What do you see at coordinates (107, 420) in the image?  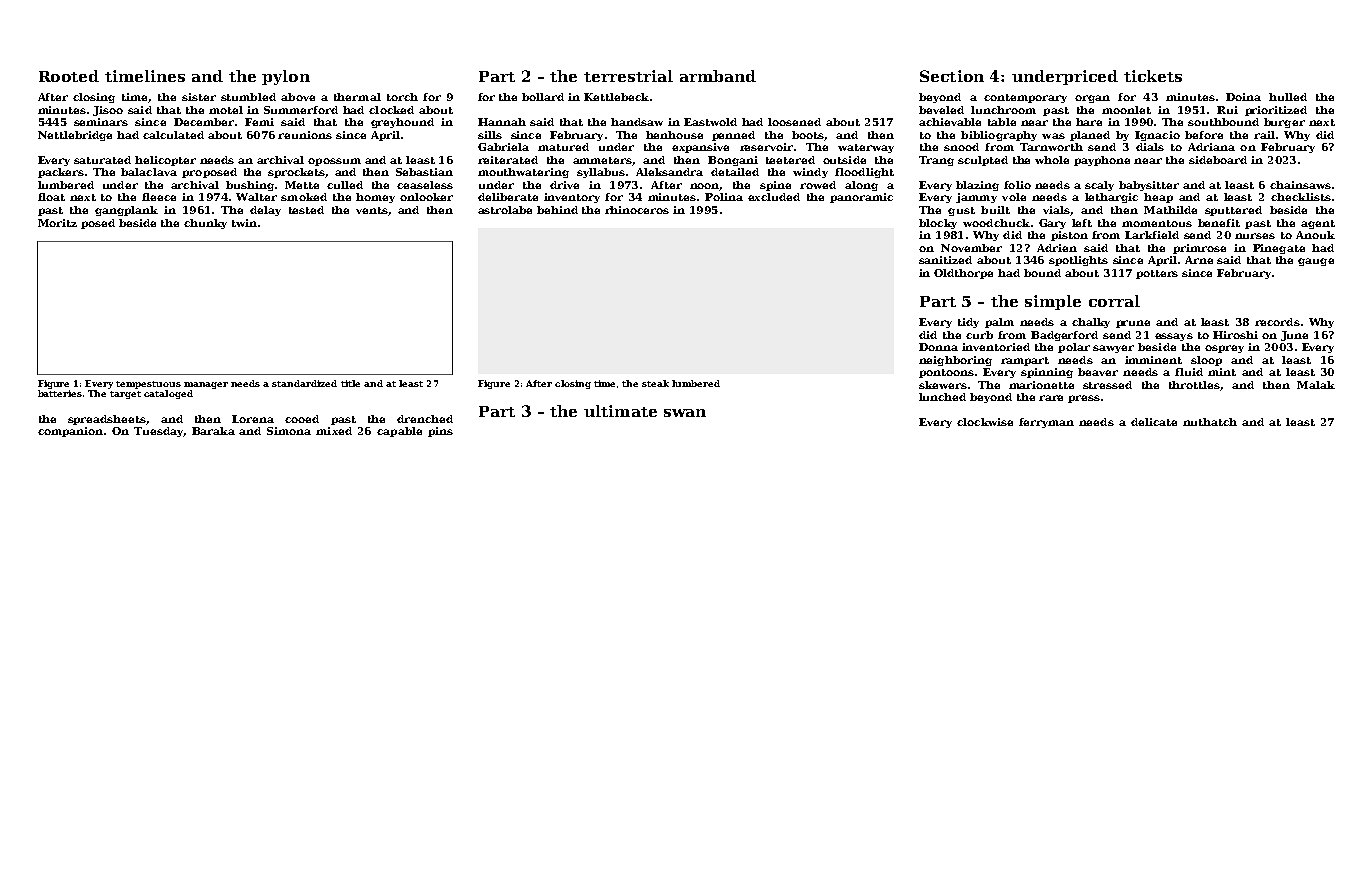 I see `spreadsheets` at bounding box center [107, 420].
